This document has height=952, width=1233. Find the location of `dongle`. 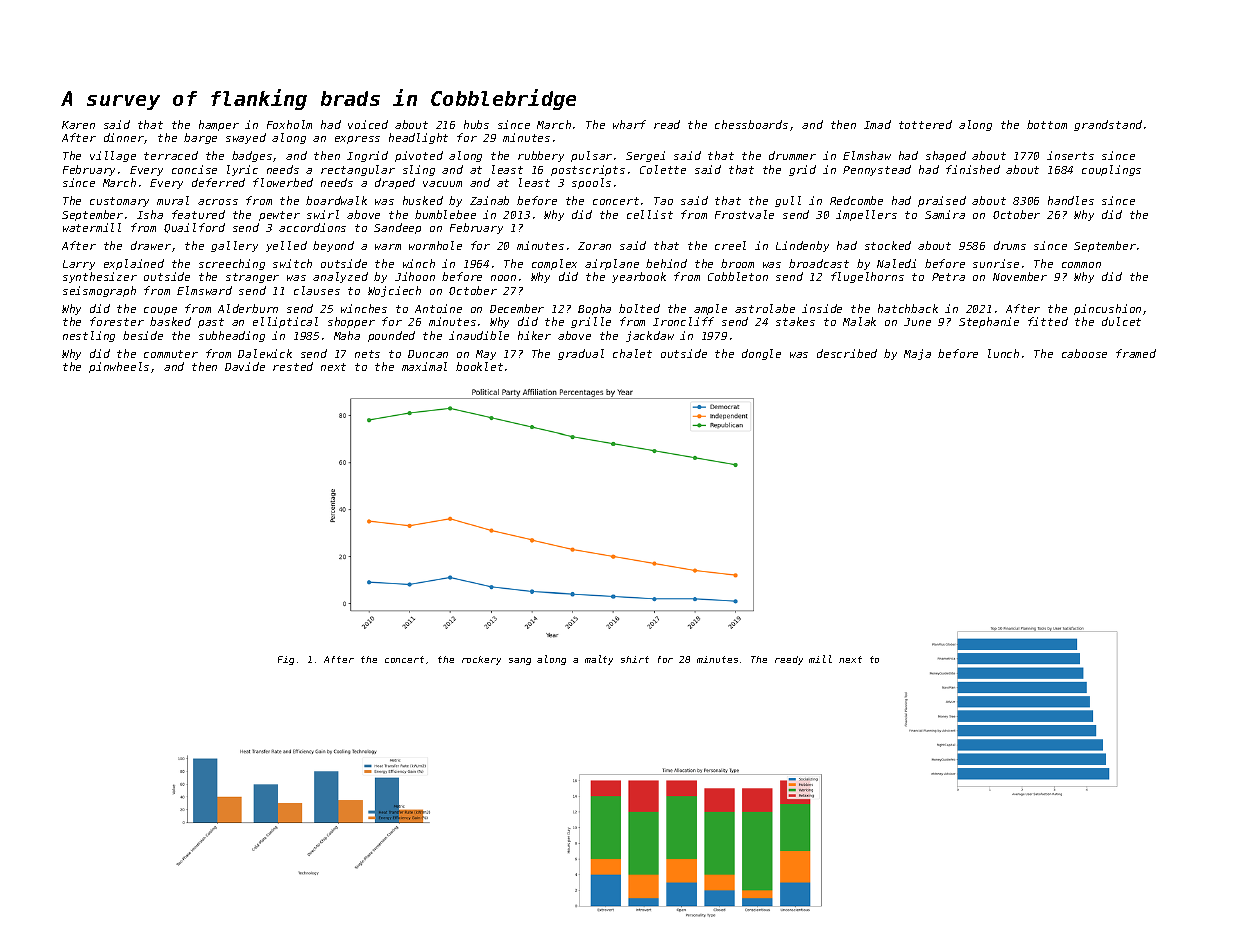

dongle is located at coordinates (761, 354).
